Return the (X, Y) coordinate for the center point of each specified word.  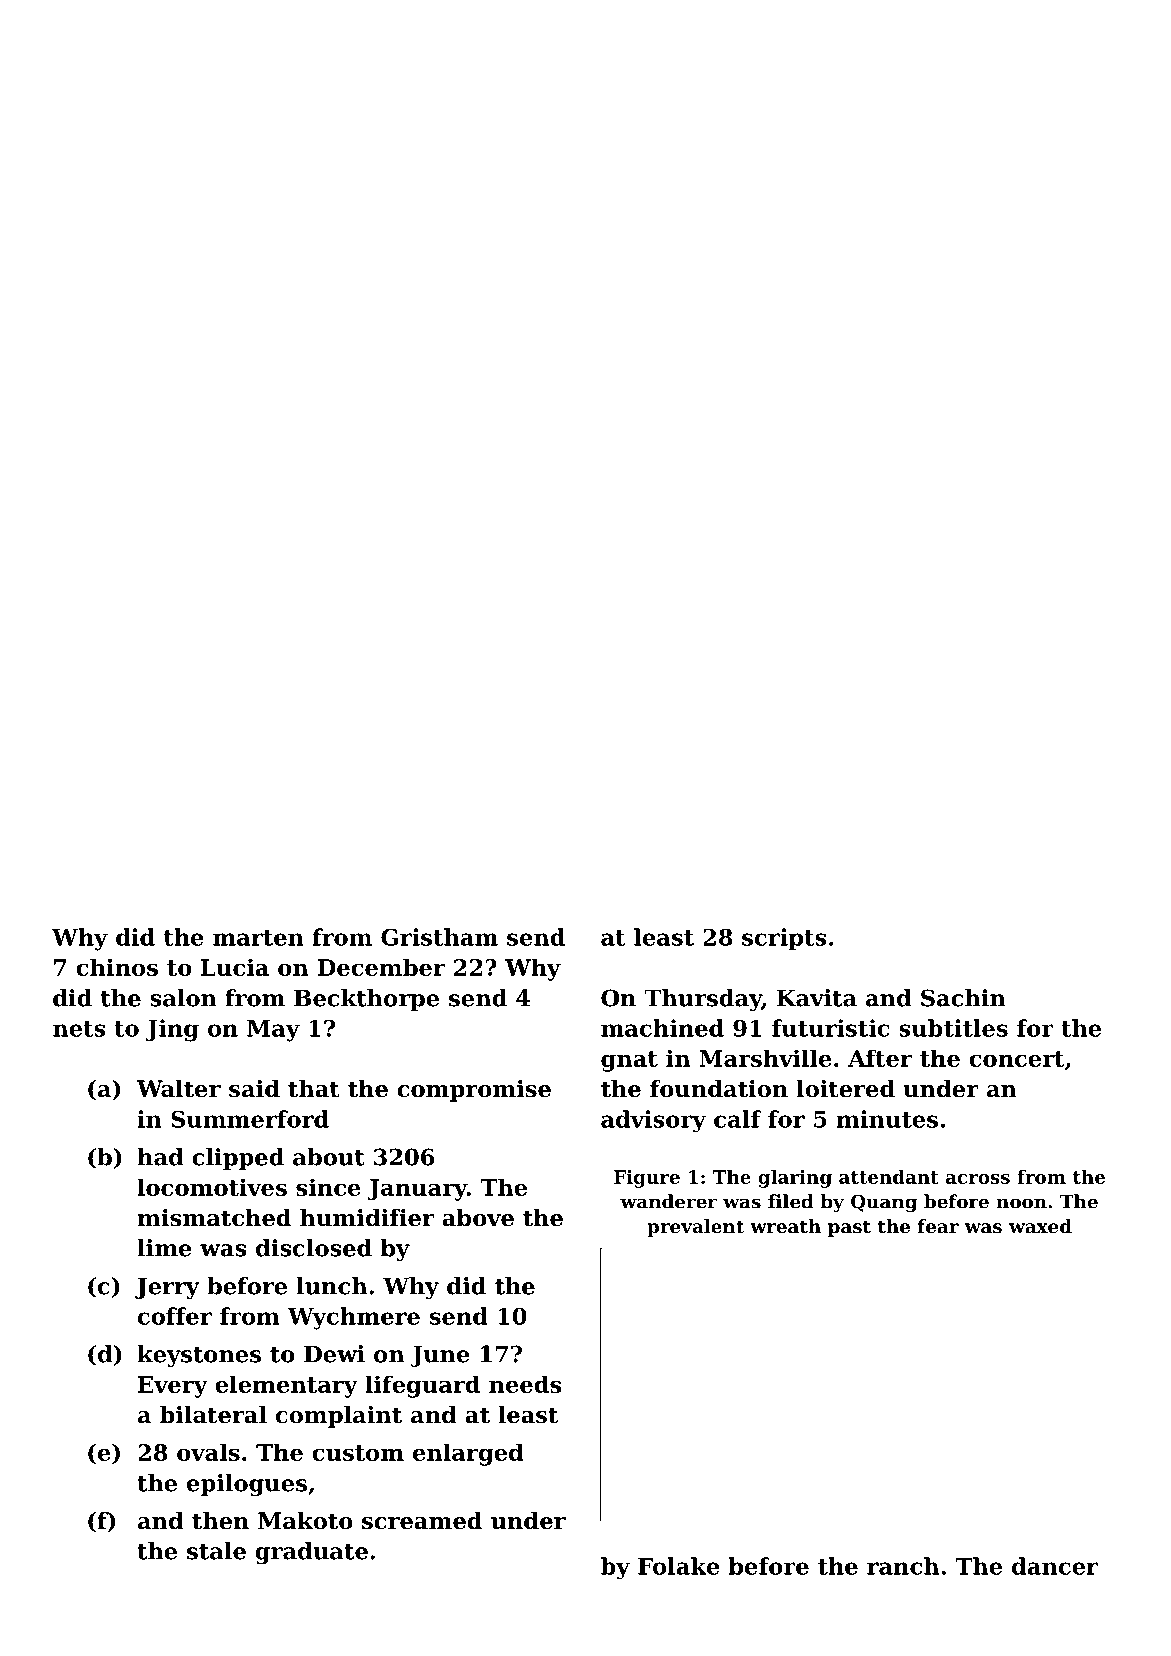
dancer (1055, 1566)
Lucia (235, 967)
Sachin (963, 998)
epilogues (247, 1485)
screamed (422, 1521)
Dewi (334, 1354)
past (849, 1228)
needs (525, 1384)
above (478, 1218)
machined (662, 1028)
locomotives (212, 1187)
